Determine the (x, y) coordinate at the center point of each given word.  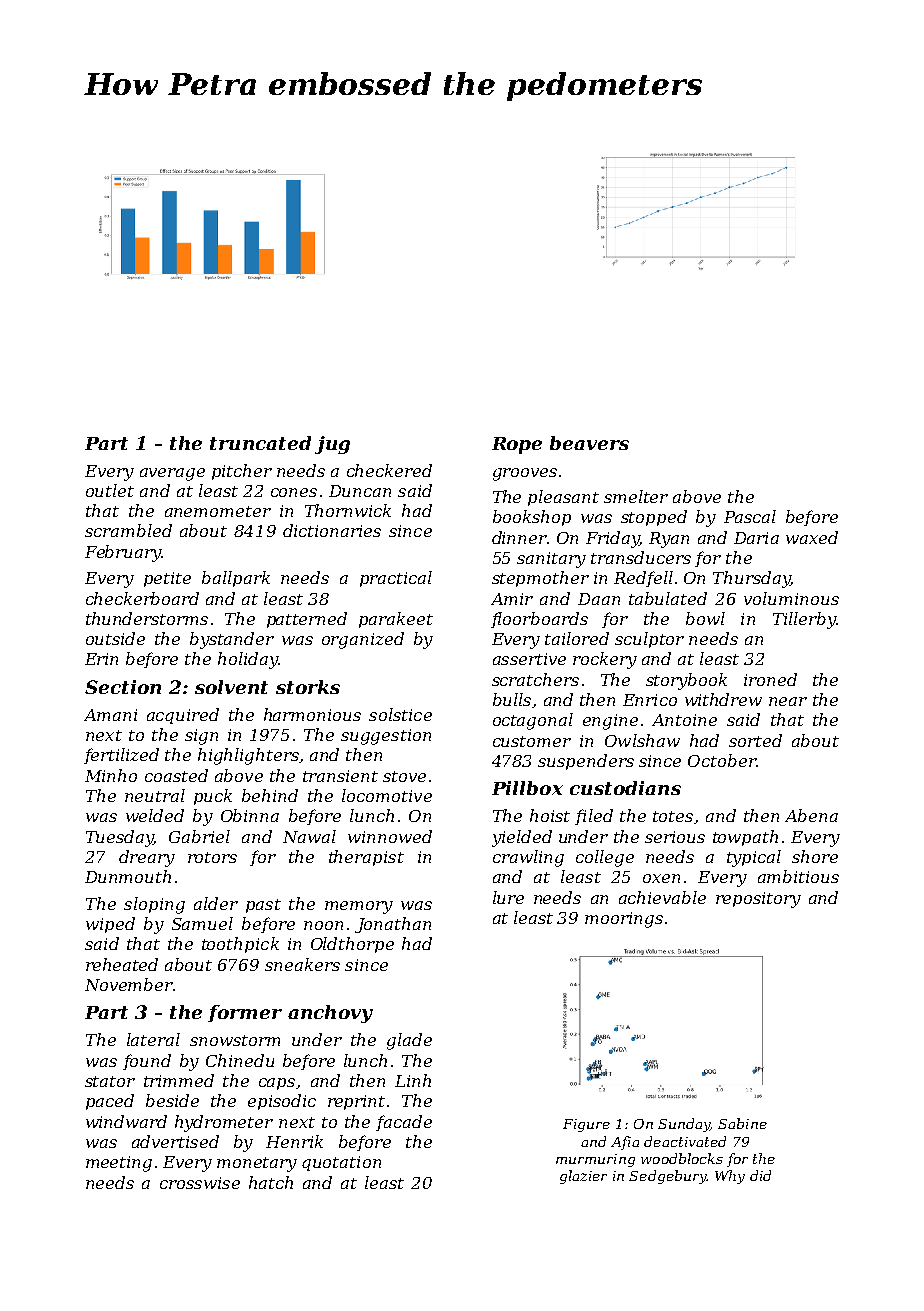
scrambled (128, 530)
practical (396, 579)
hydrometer (224, 1123)
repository (758, 900)
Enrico (650, 700)
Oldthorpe (352, 945)
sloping (154, 905)
